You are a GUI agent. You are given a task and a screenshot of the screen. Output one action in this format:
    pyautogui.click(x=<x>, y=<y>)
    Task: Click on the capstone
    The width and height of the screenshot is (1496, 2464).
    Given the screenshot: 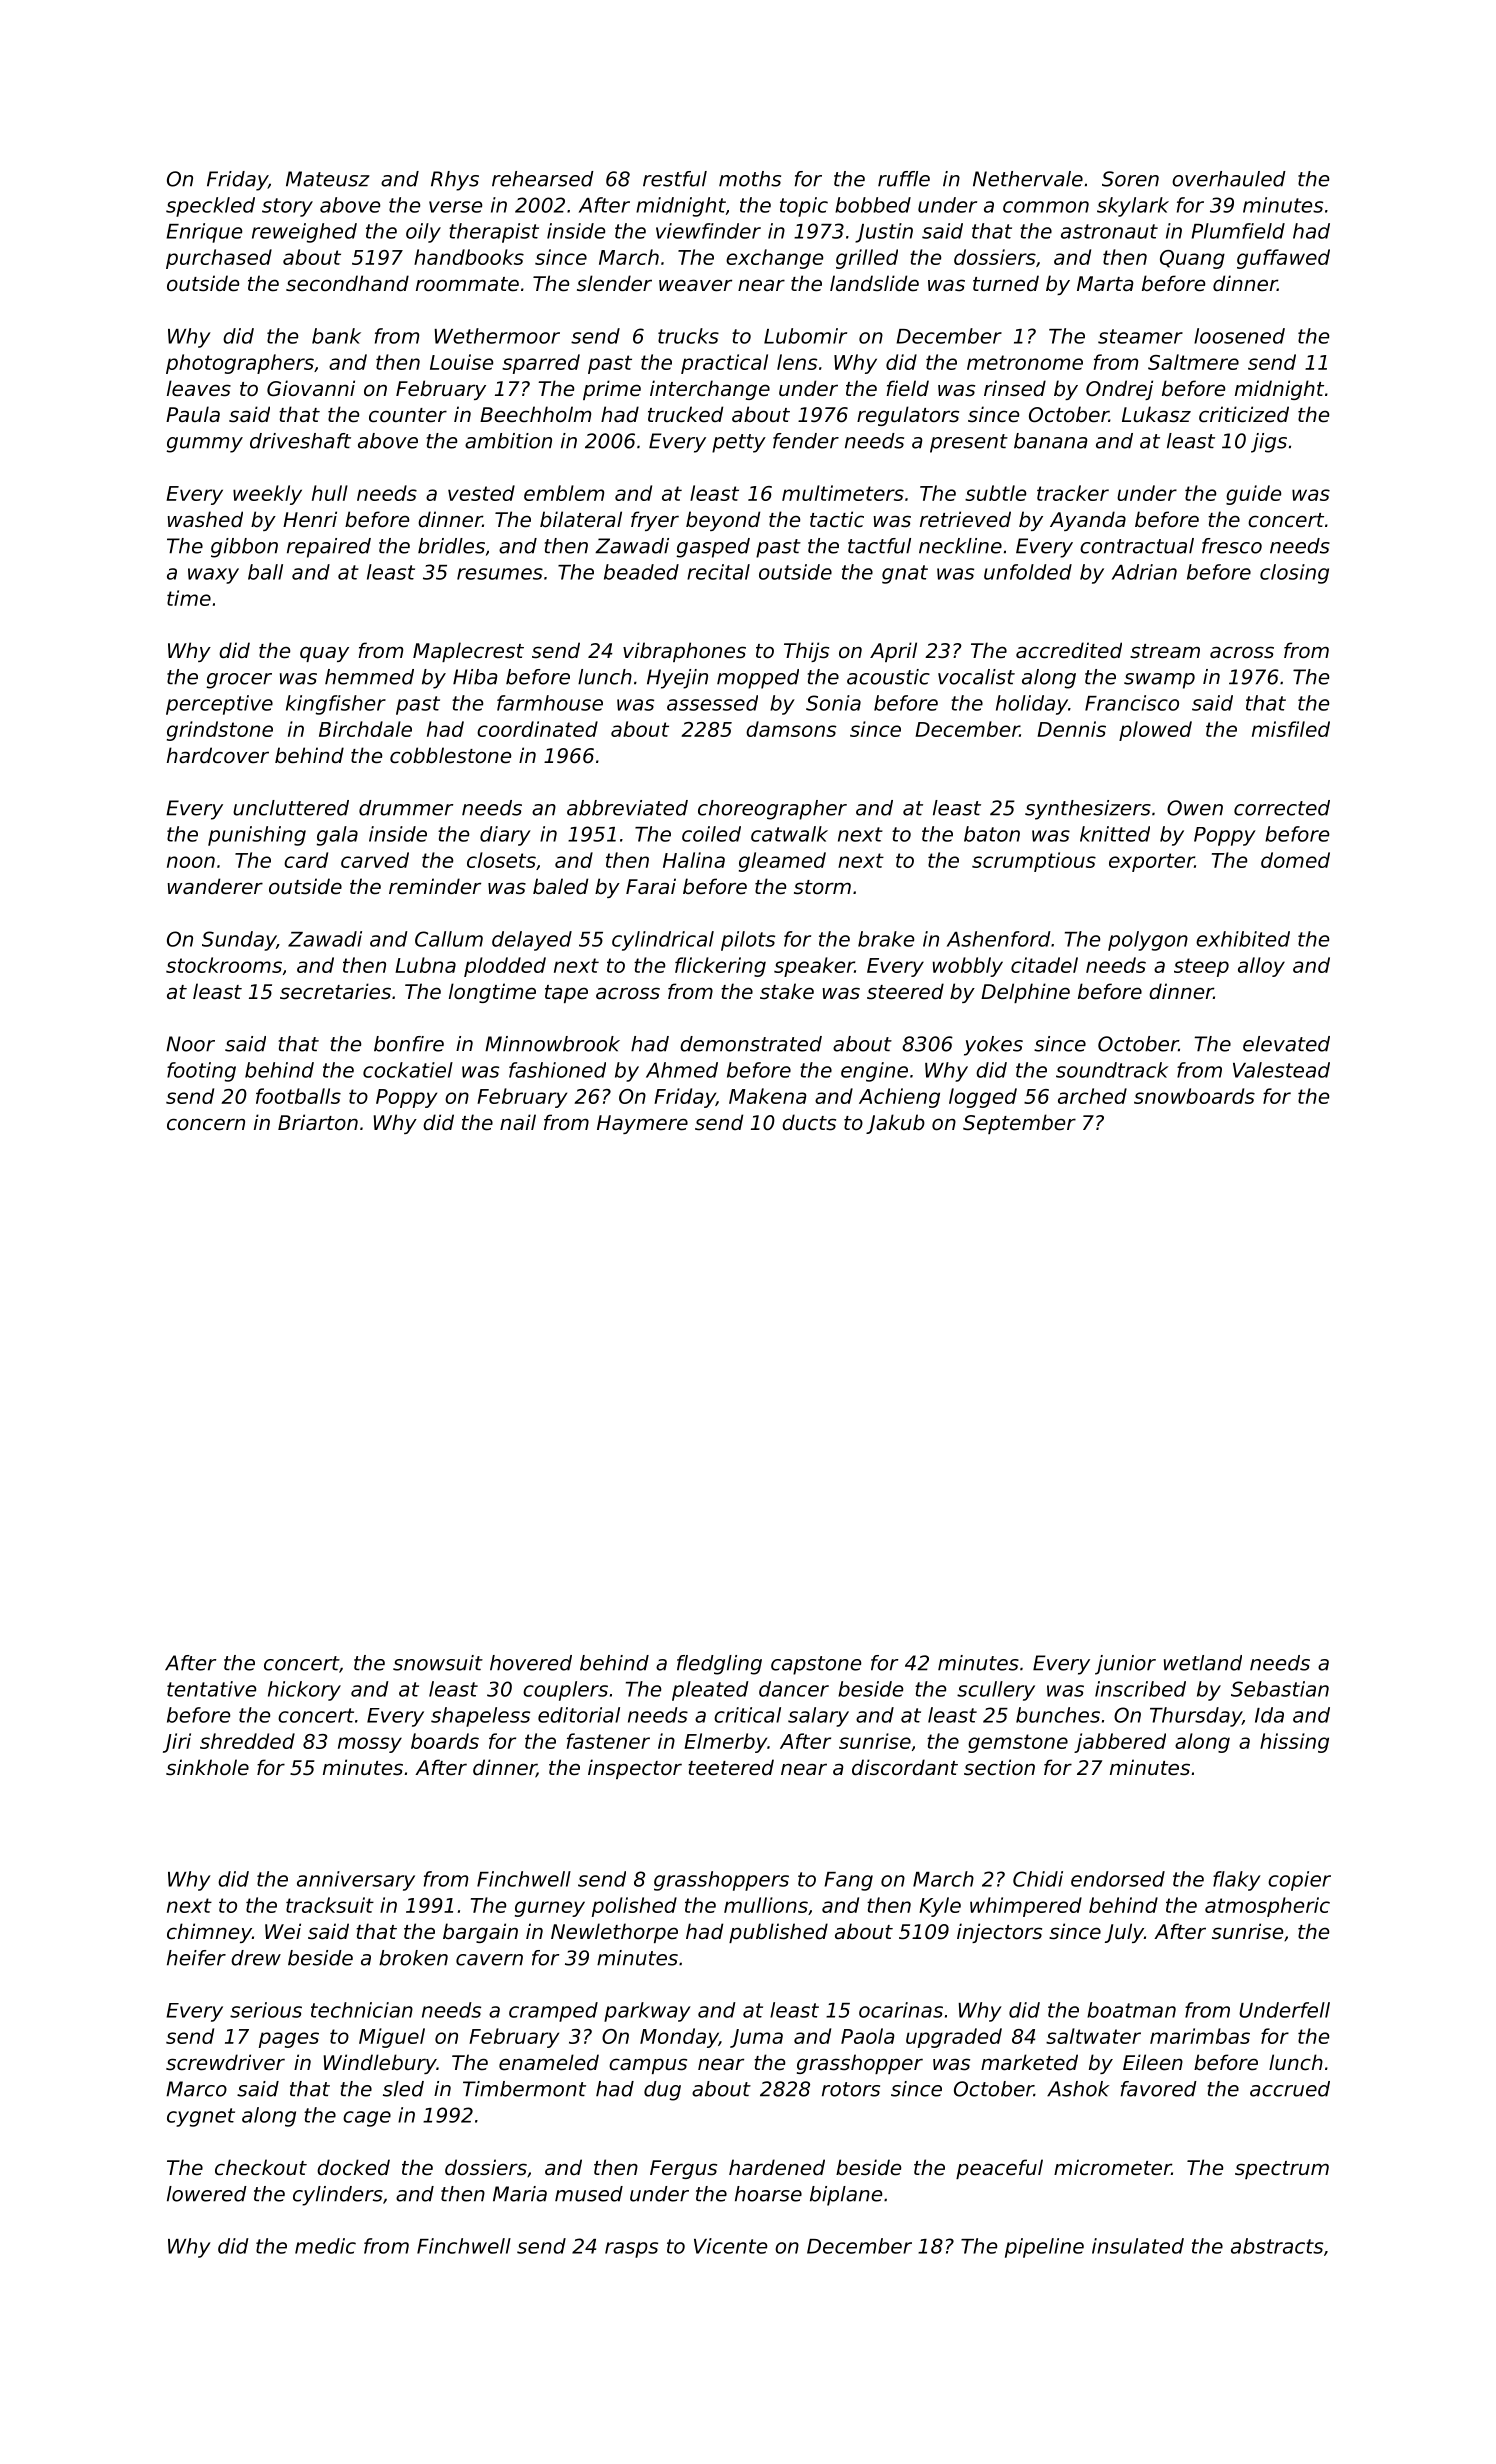 What is the action you would take?
    pyautogui.click(x=816, y=1665)
